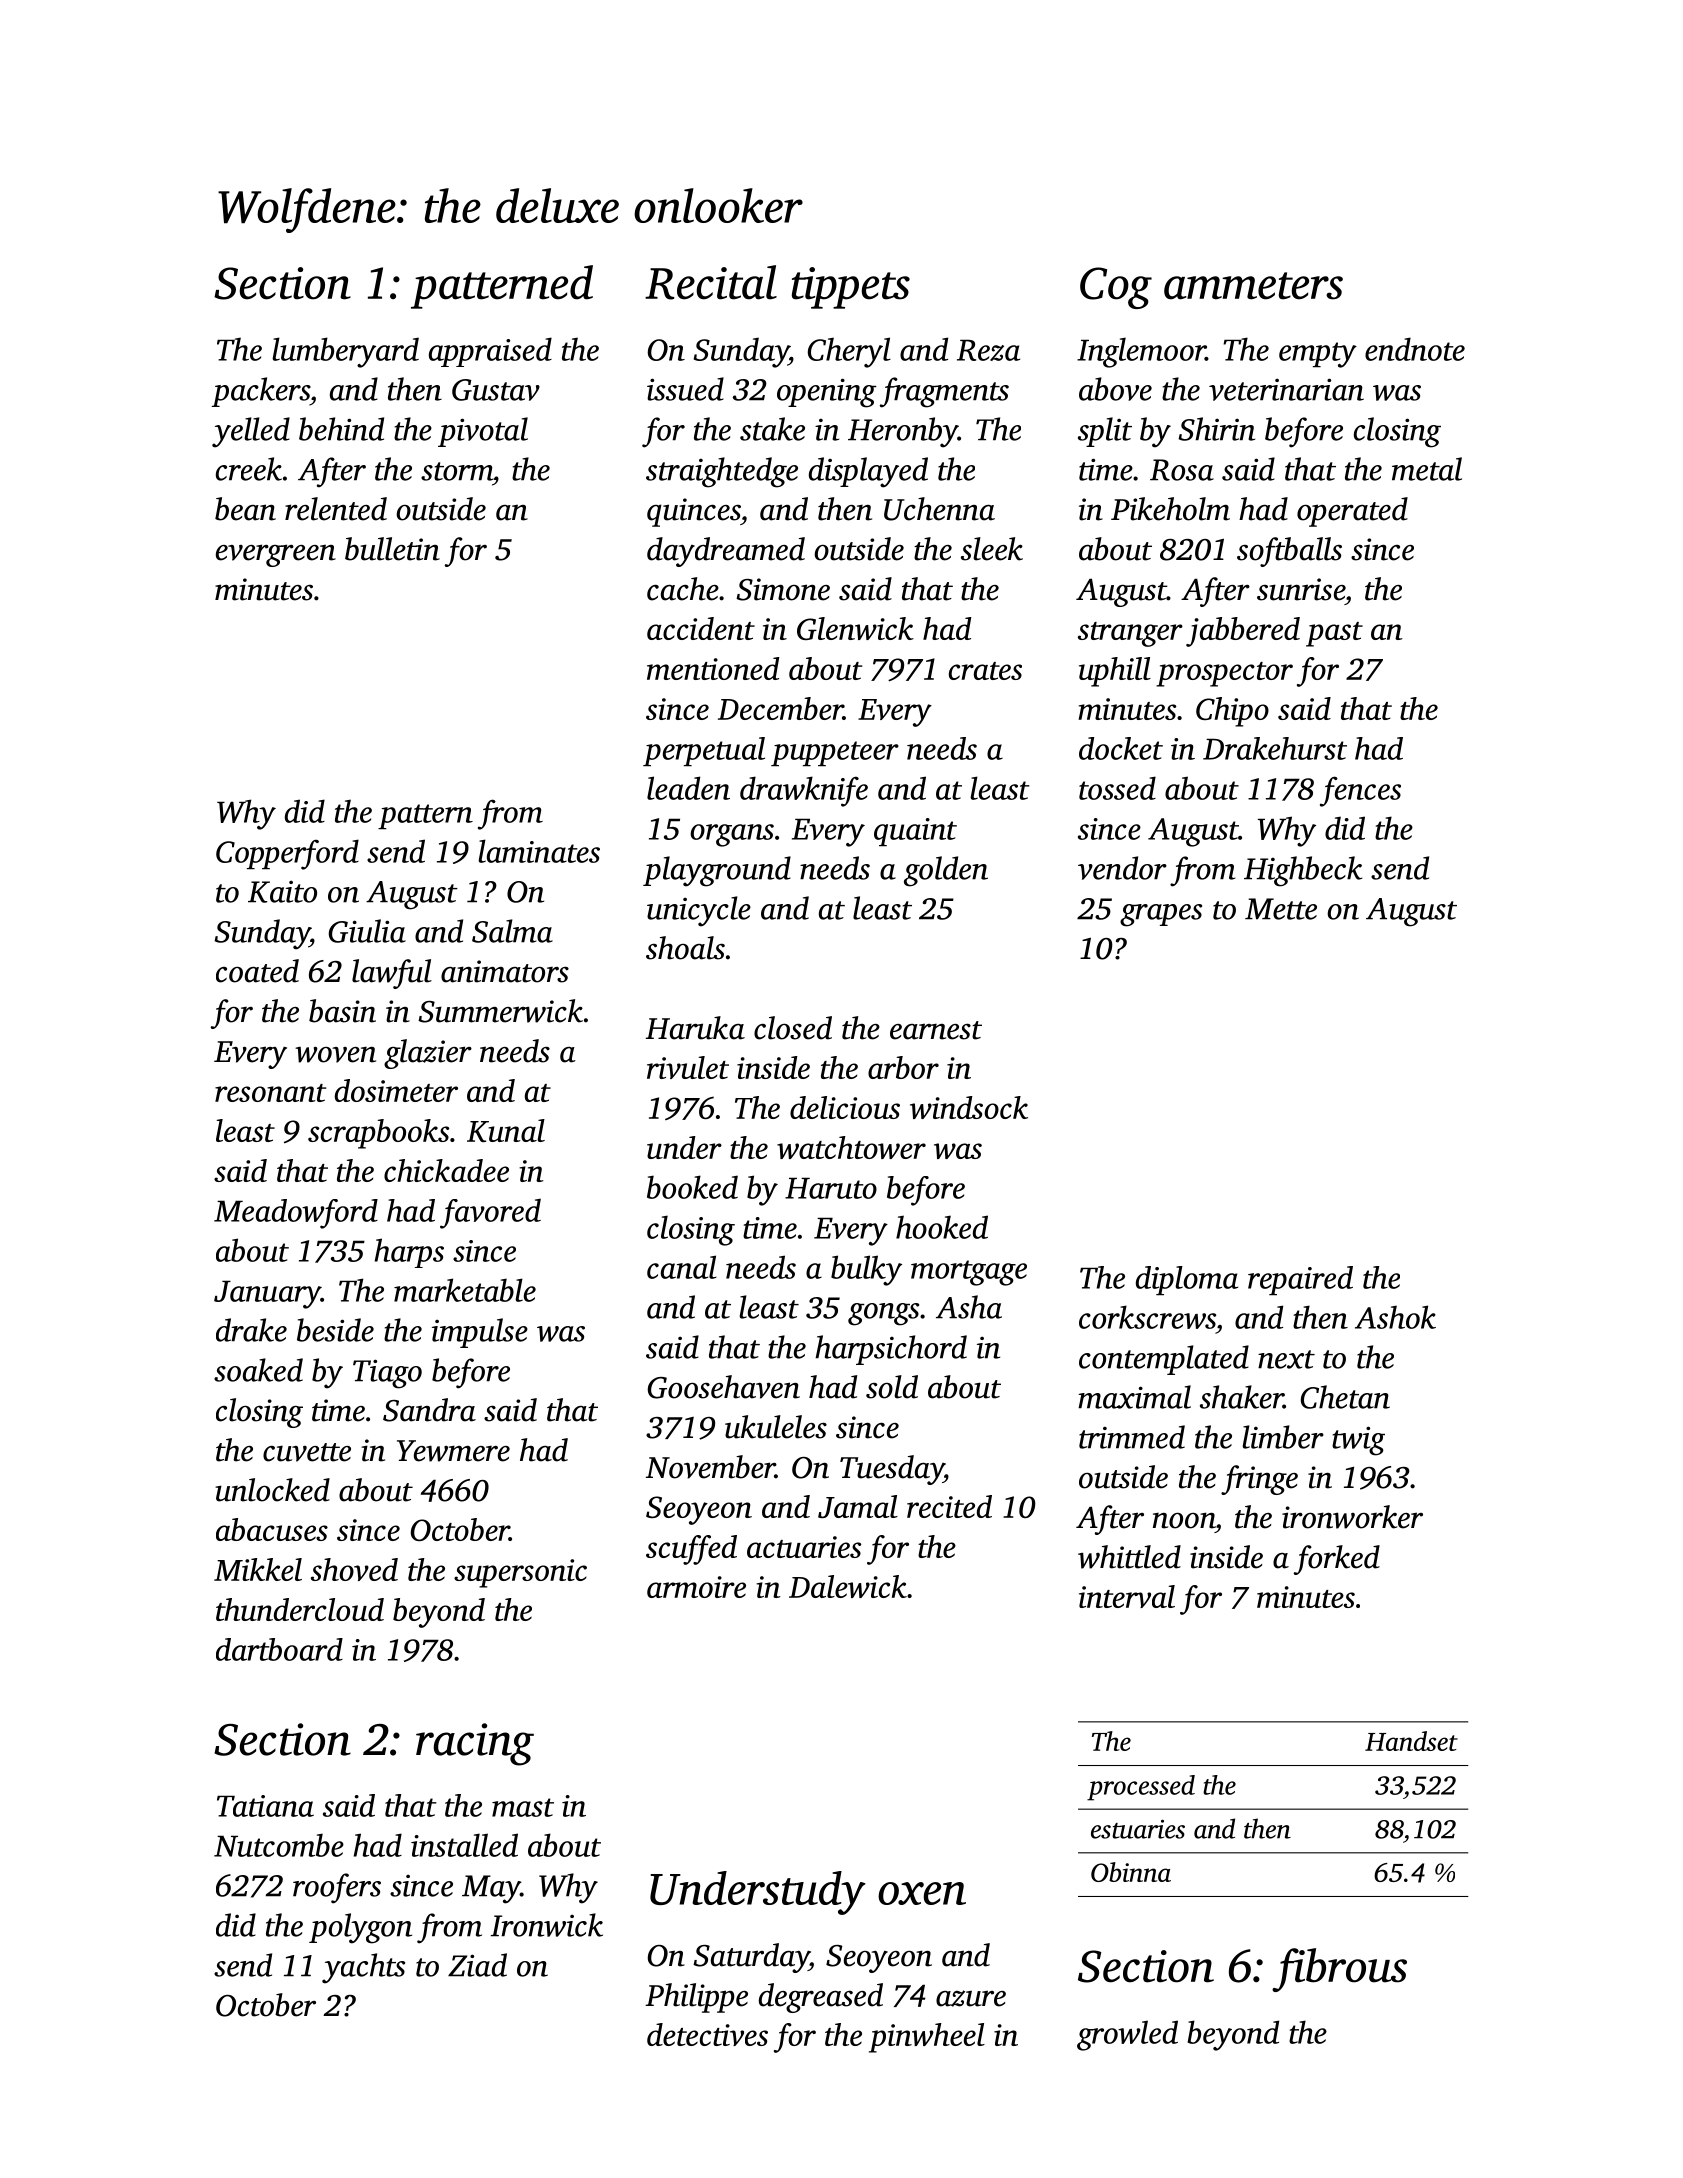 This page has height=2178, width=1683. Describe the element at coordinates (307, 1452) in the page. I see `cuvette` at that location.
